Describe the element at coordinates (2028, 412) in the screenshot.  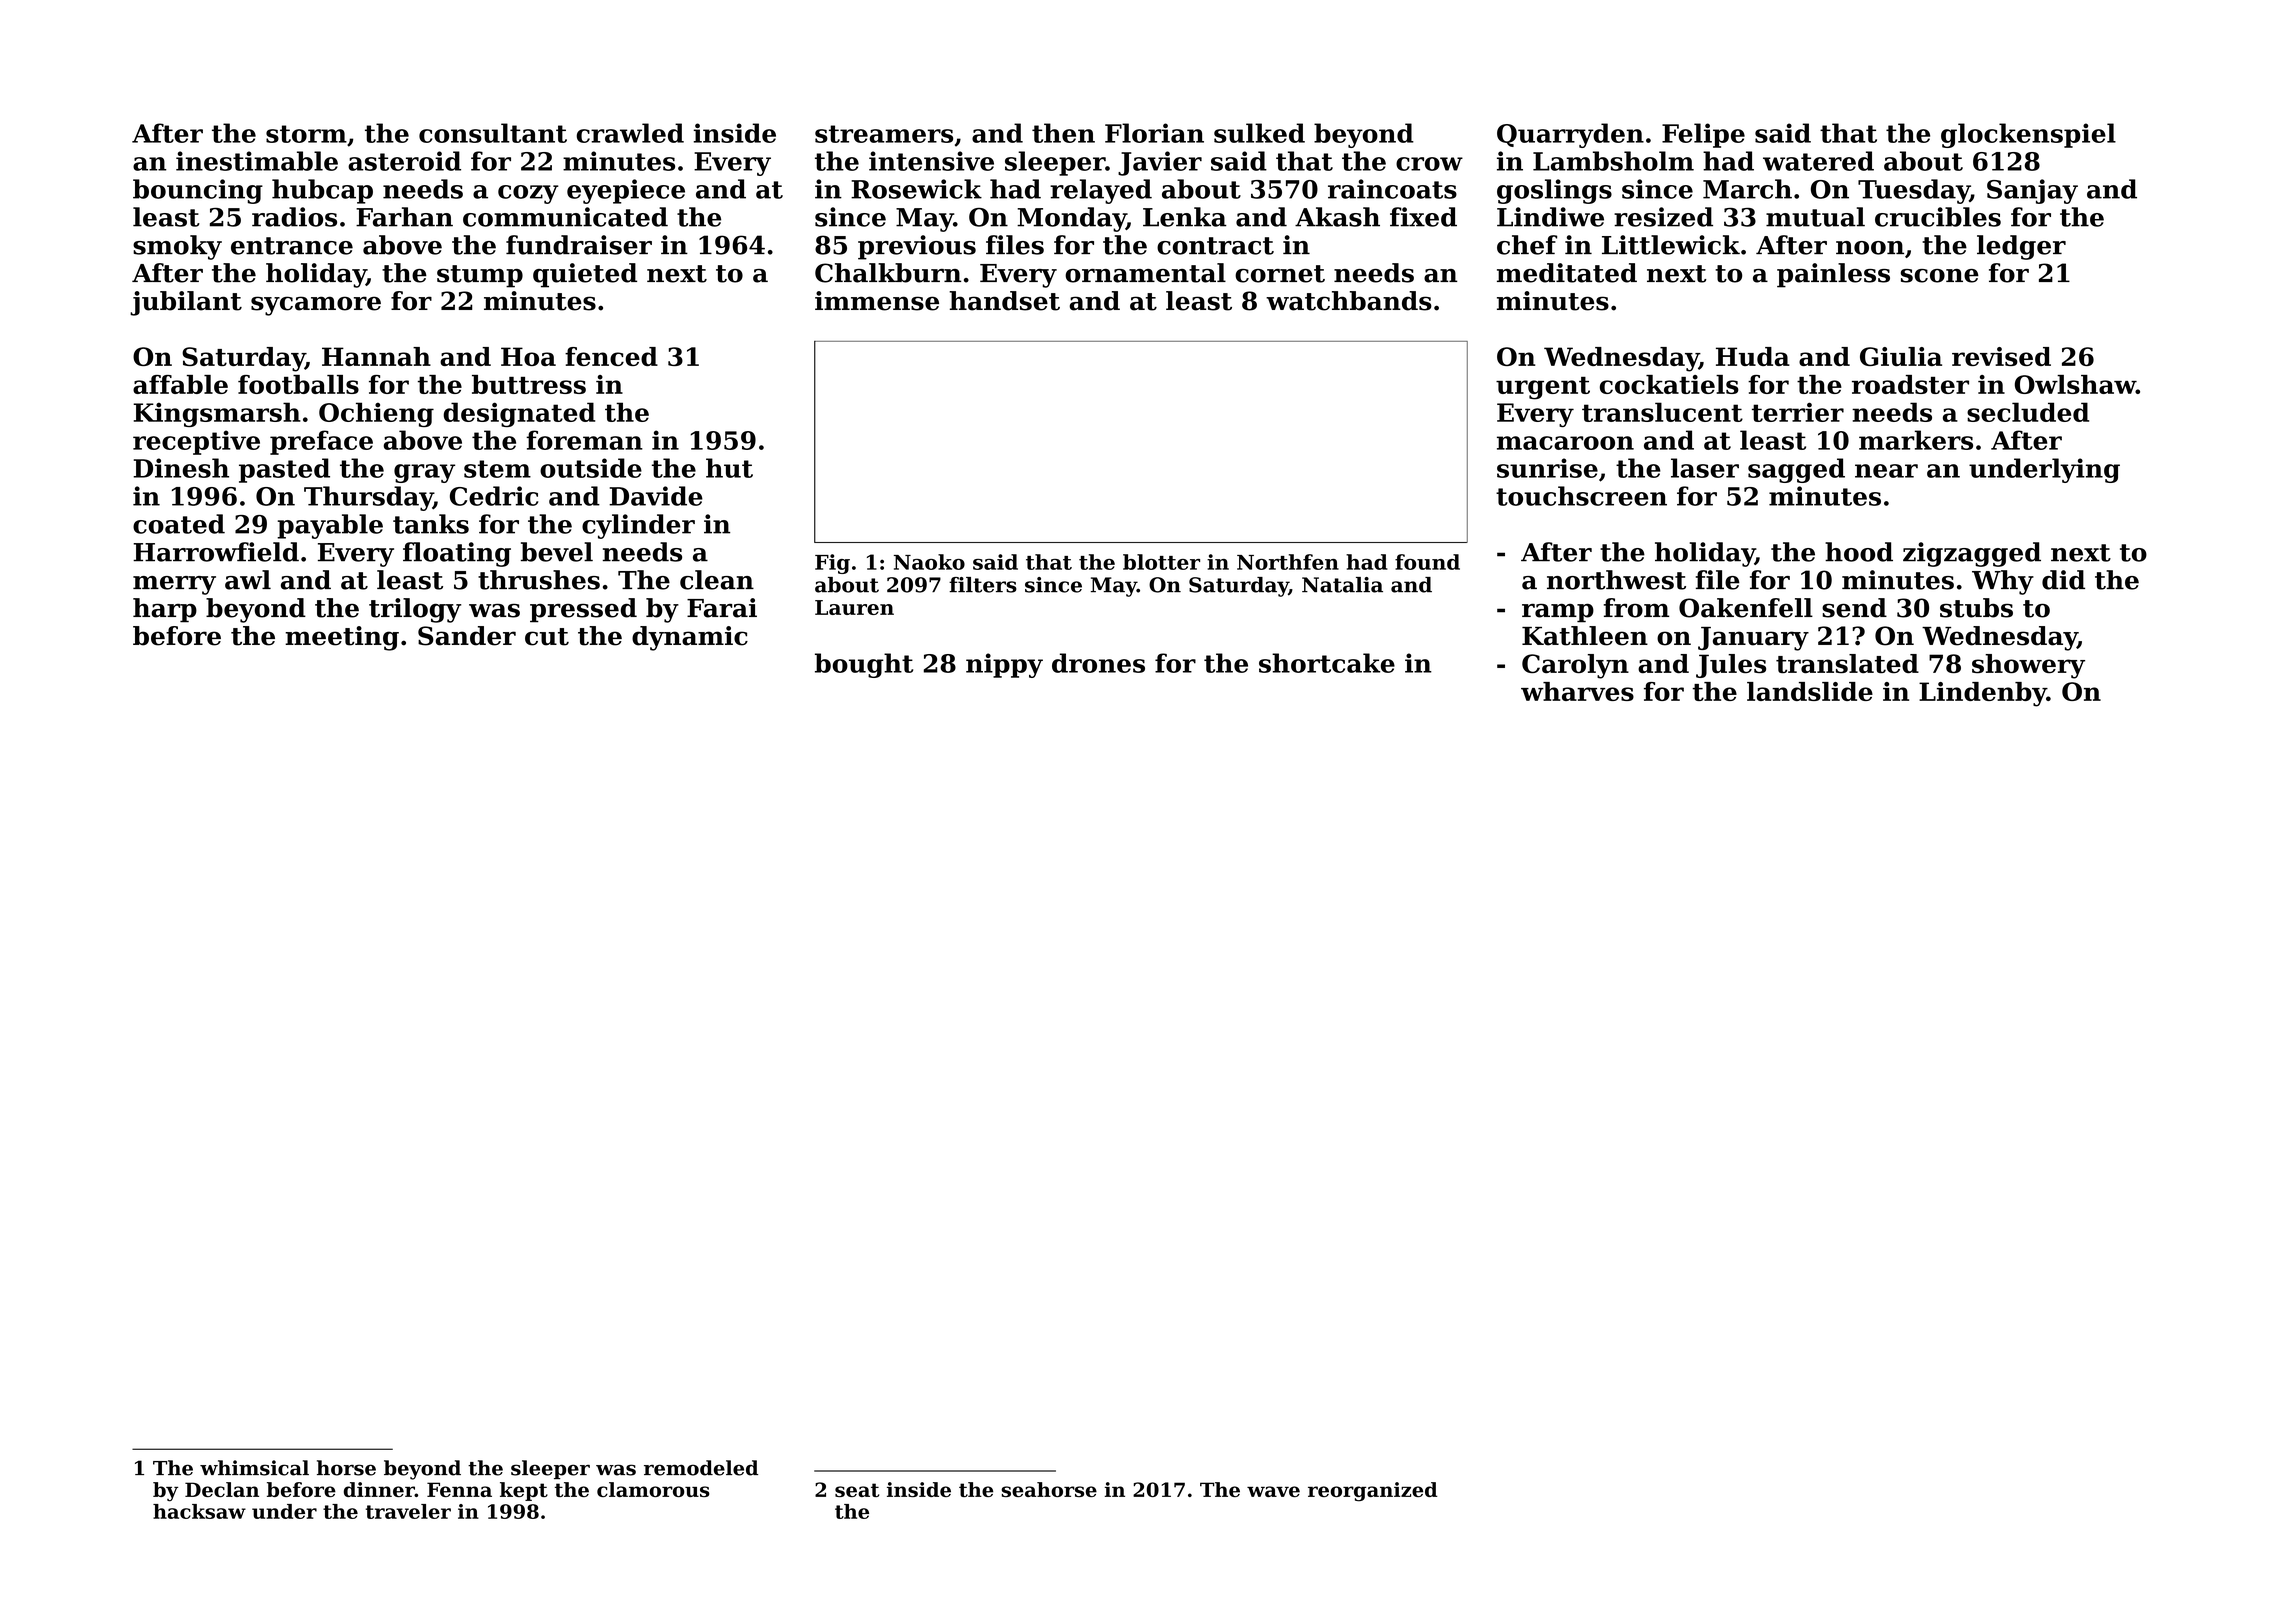
I see `secluded` at that location.
